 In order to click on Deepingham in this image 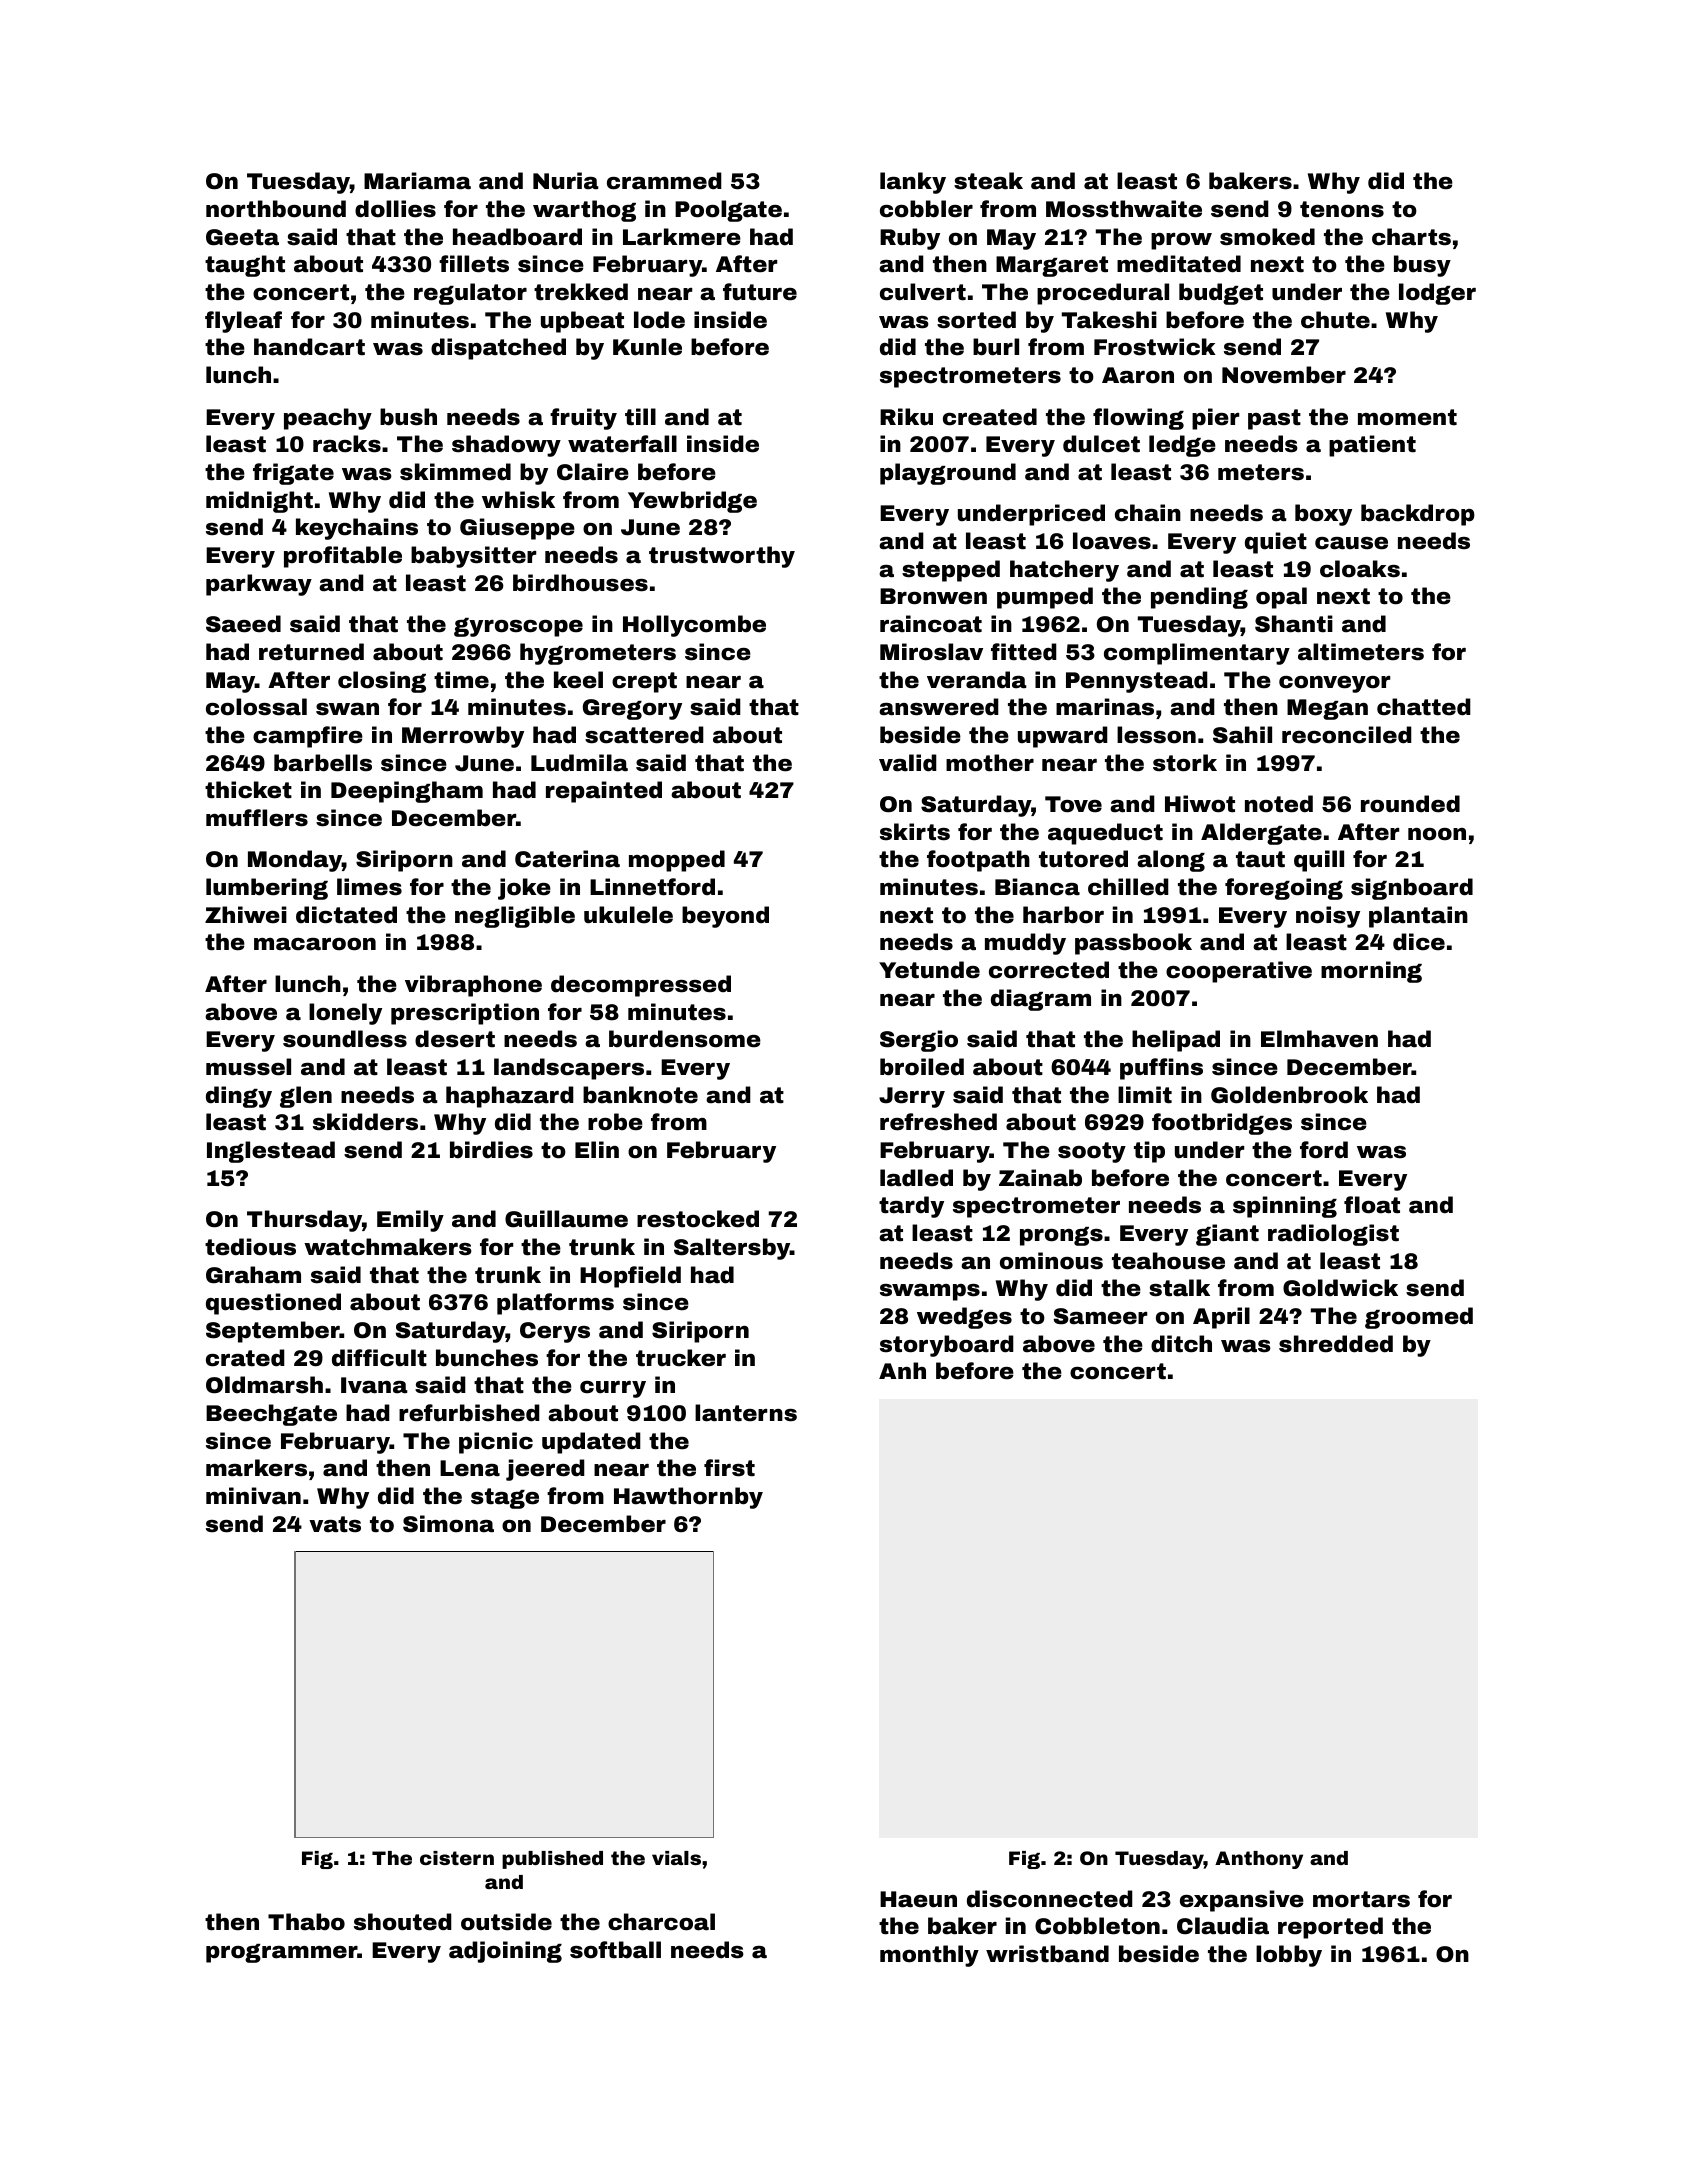, I will do `click(407, 792)`.
